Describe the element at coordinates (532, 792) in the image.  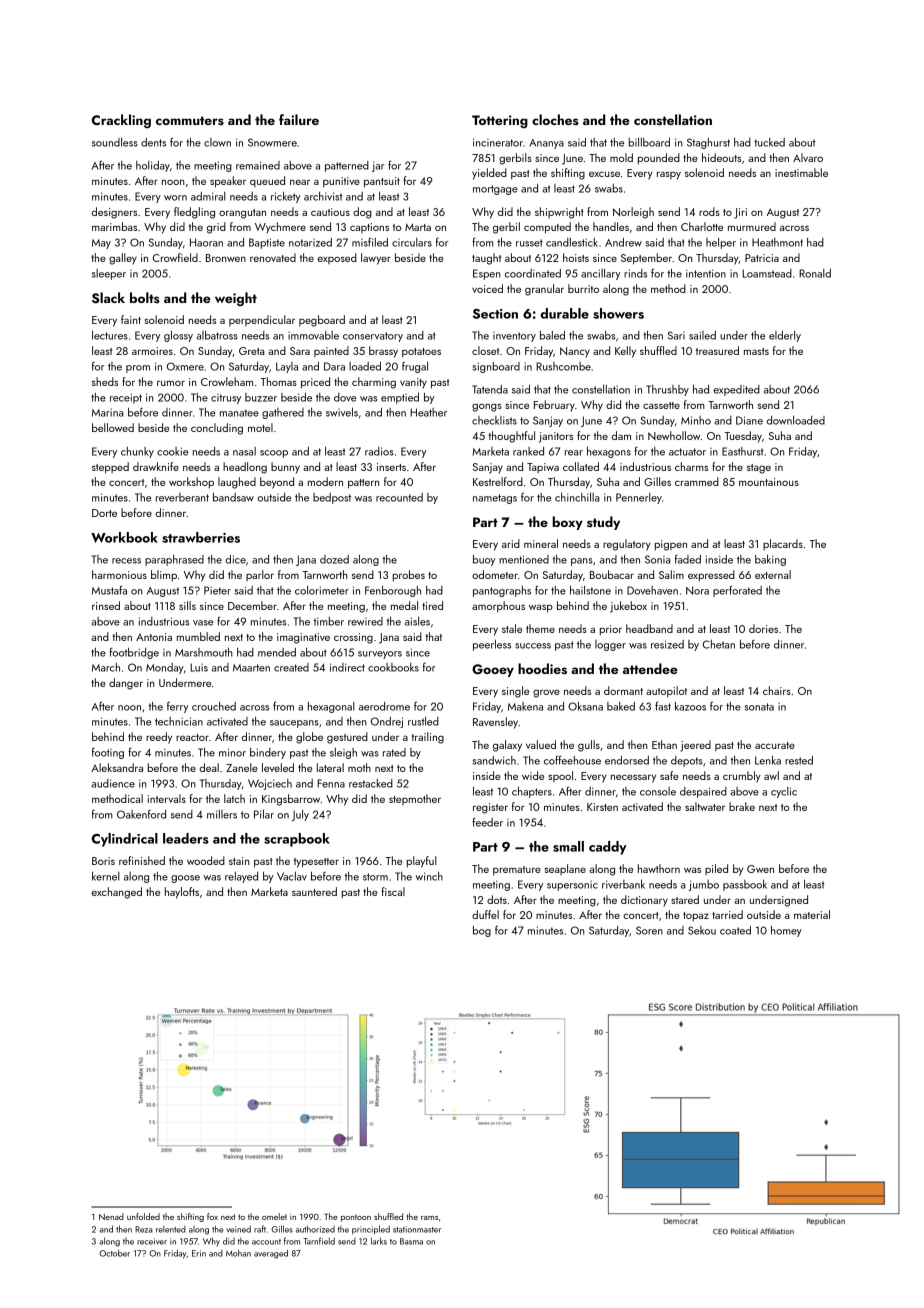
I see `chapters` at that location.
